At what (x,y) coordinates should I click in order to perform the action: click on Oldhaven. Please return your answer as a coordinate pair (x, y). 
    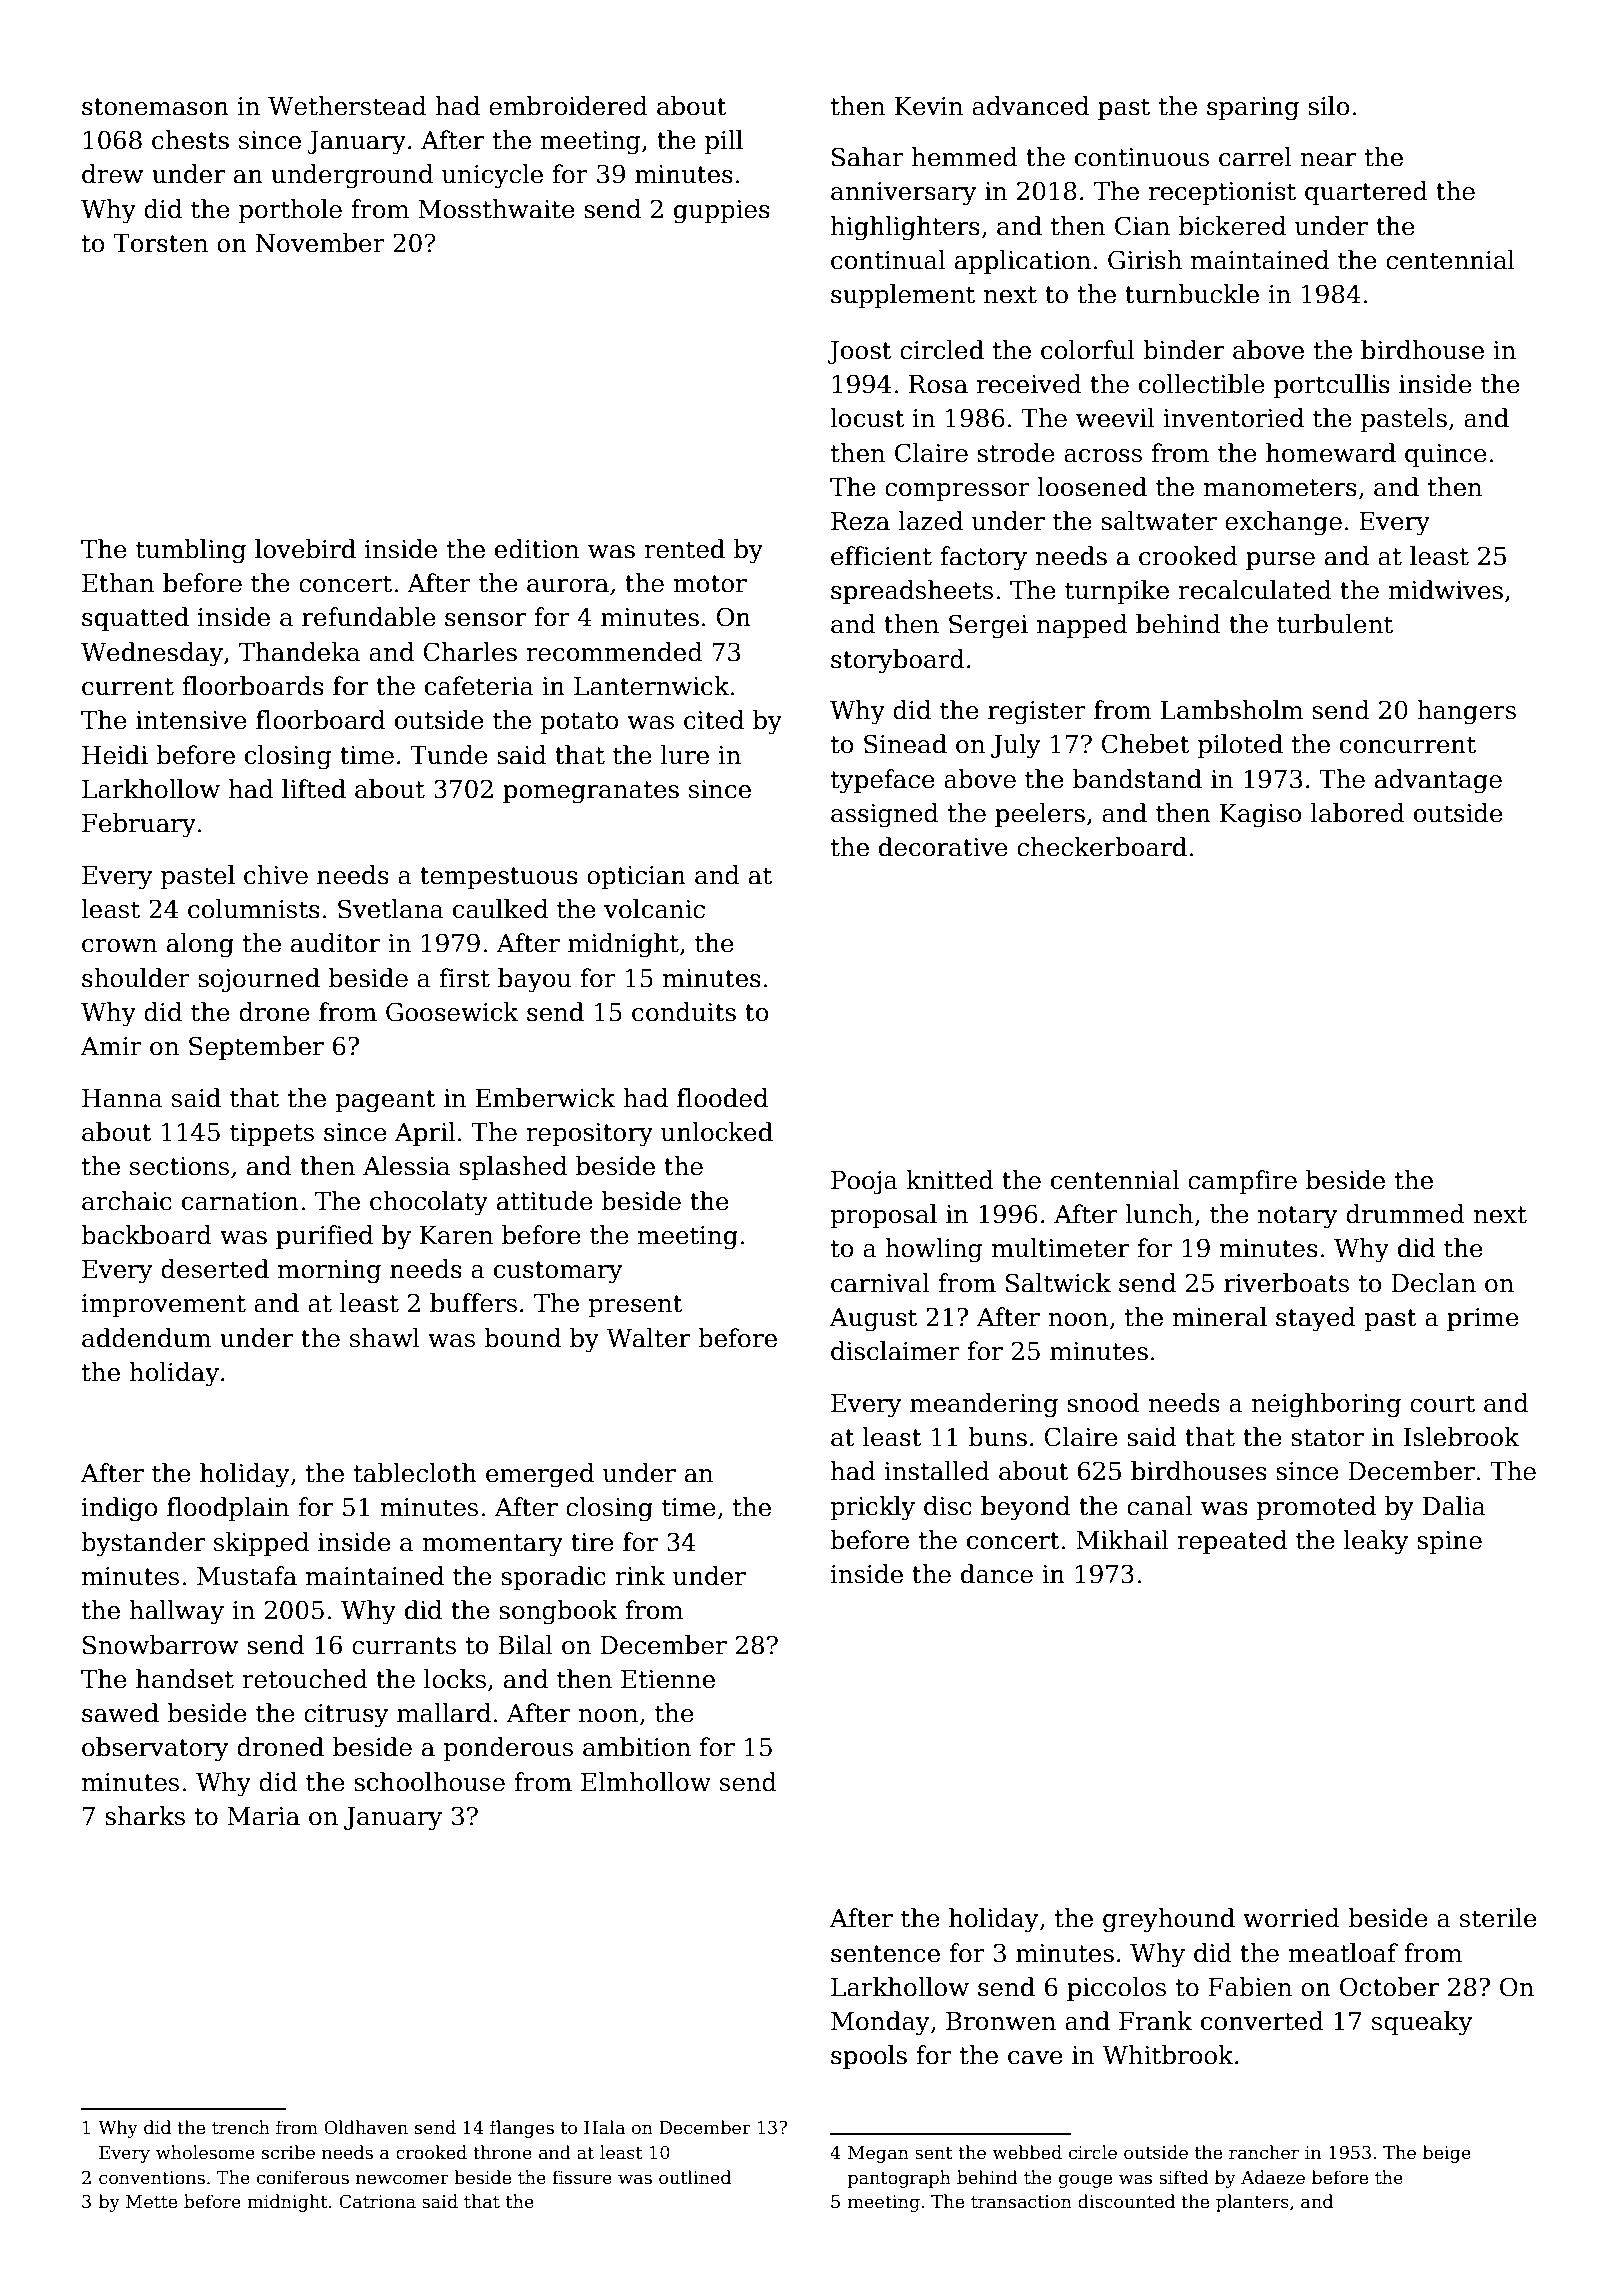
    Looking at the image, I should click on (366, 2127).
